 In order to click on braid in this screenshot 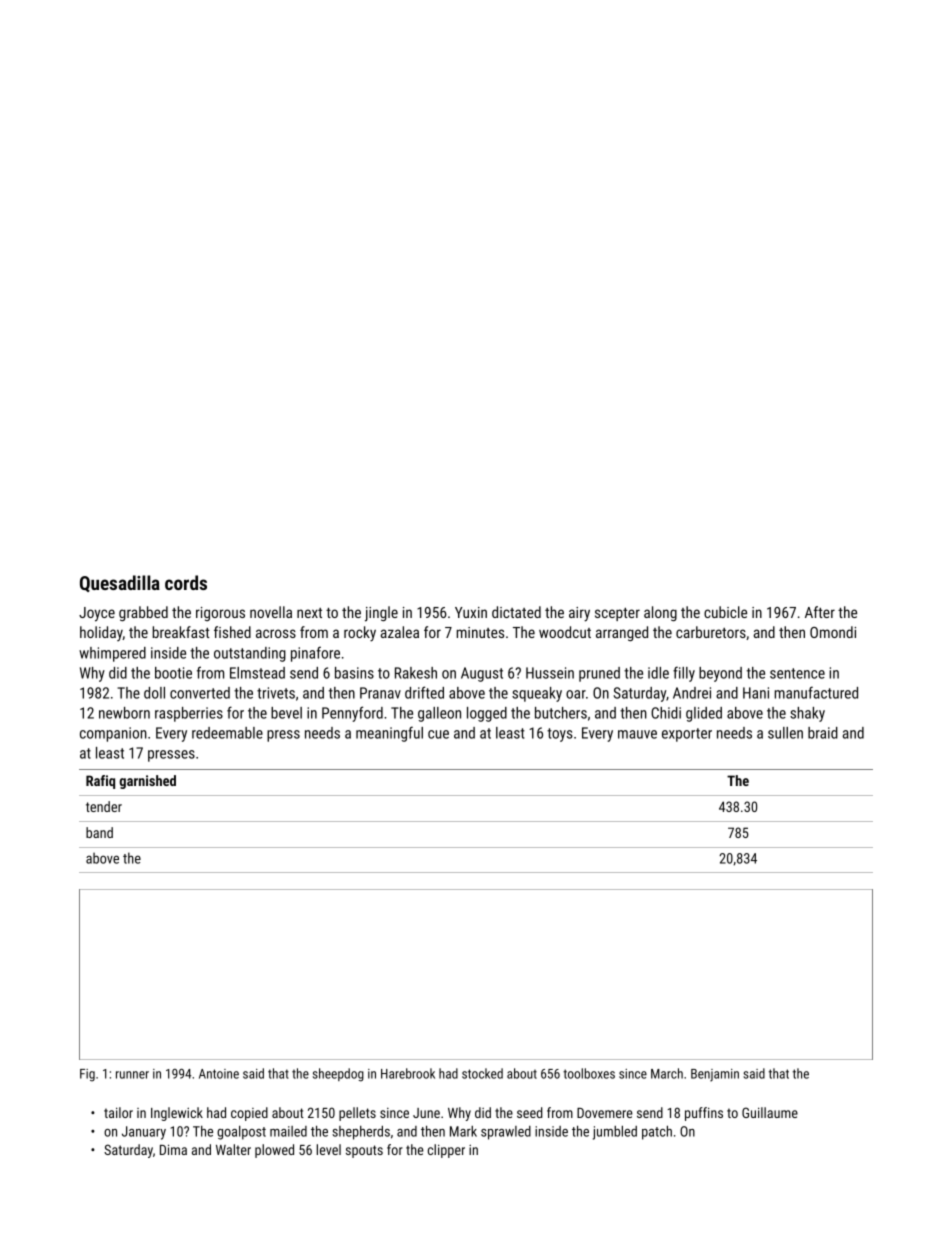, I will do `click(823, 733)`.
